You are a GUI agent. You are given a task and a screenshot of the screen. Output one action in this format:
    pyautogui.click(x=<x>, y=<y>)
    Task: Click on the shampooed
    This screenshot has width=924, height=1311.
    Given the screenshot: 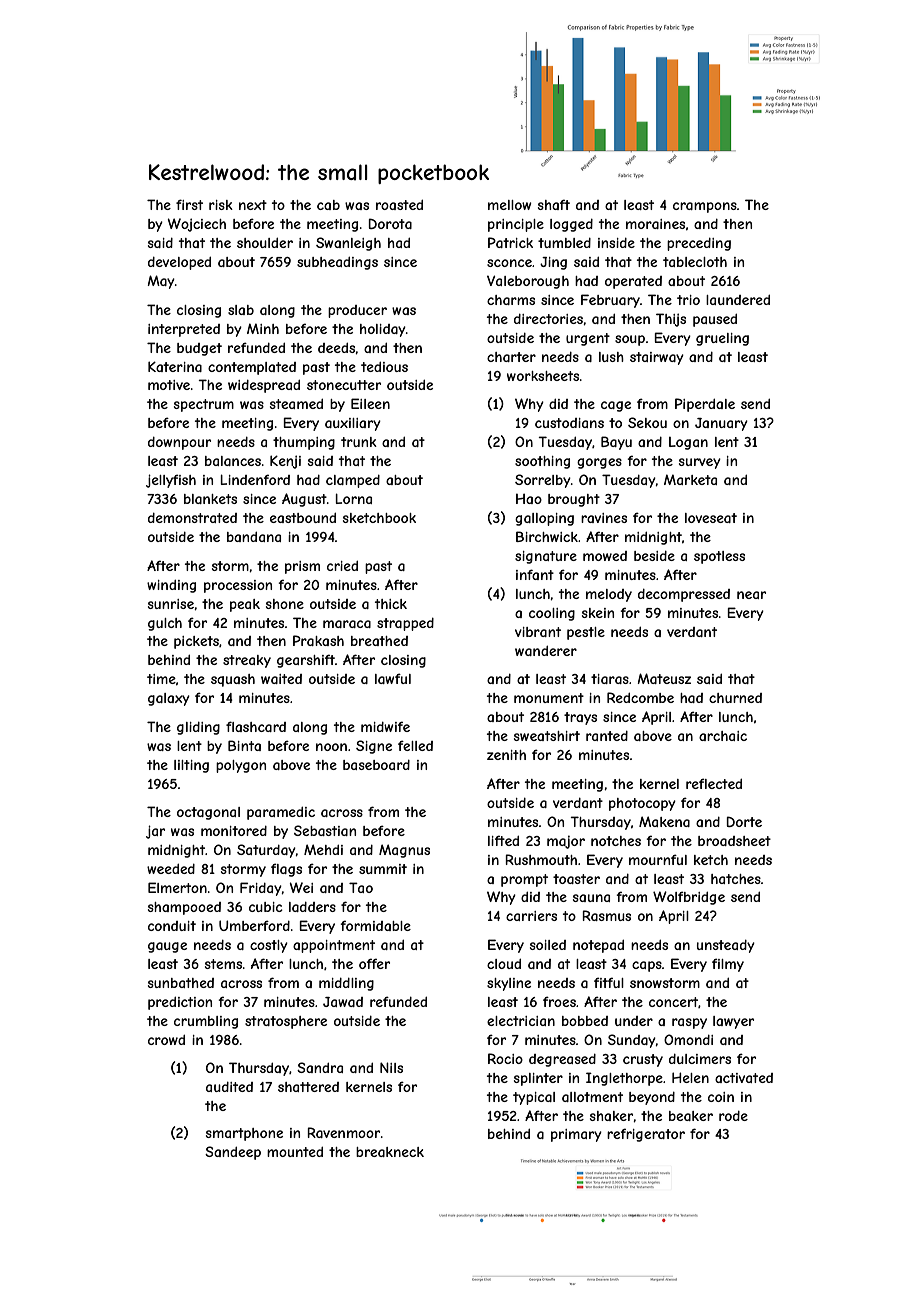 What is the action you would take?
    pyautogui.click(x=184, y=908)
